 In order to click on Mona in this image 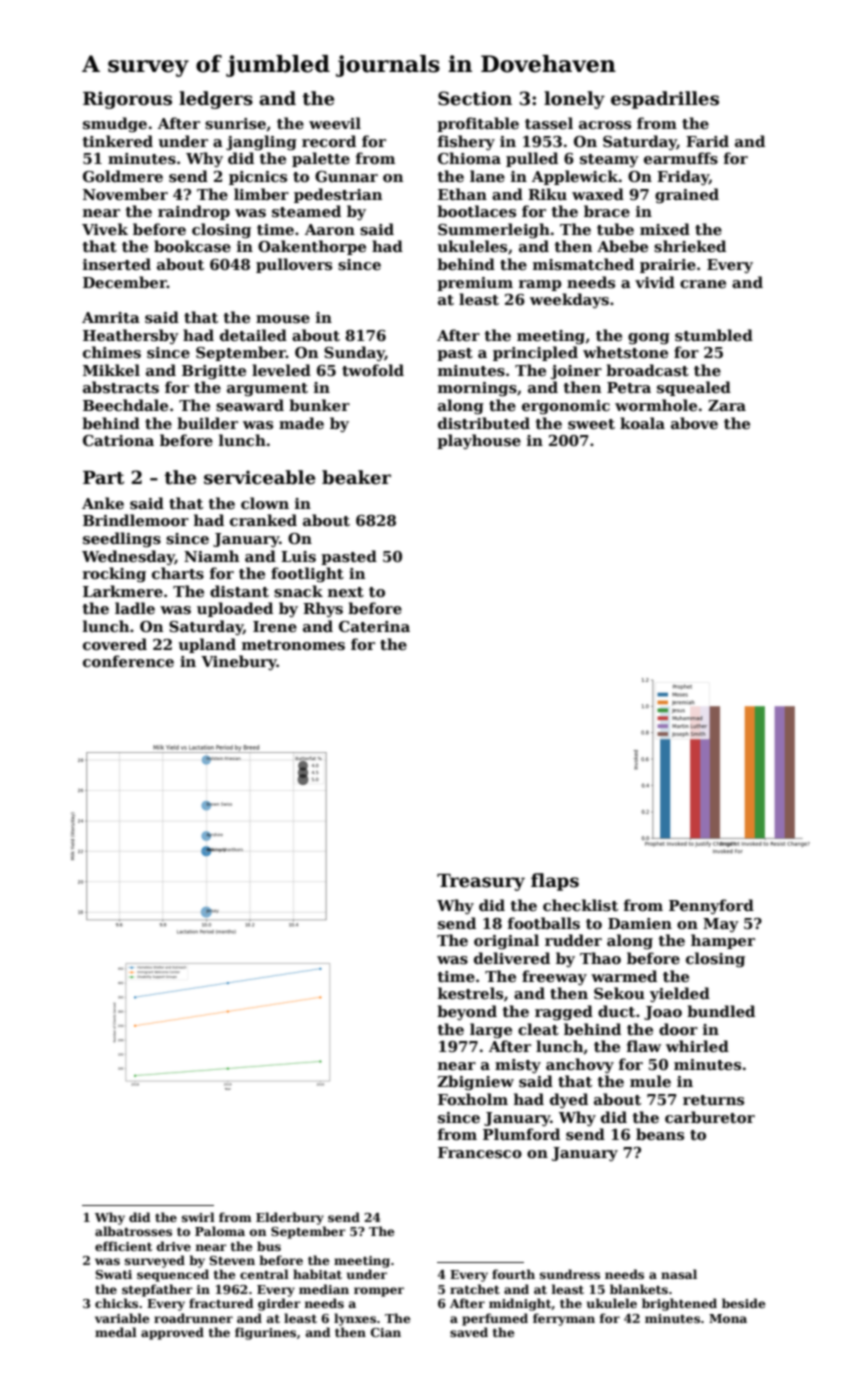, I will do `click(728, 1318)`.
